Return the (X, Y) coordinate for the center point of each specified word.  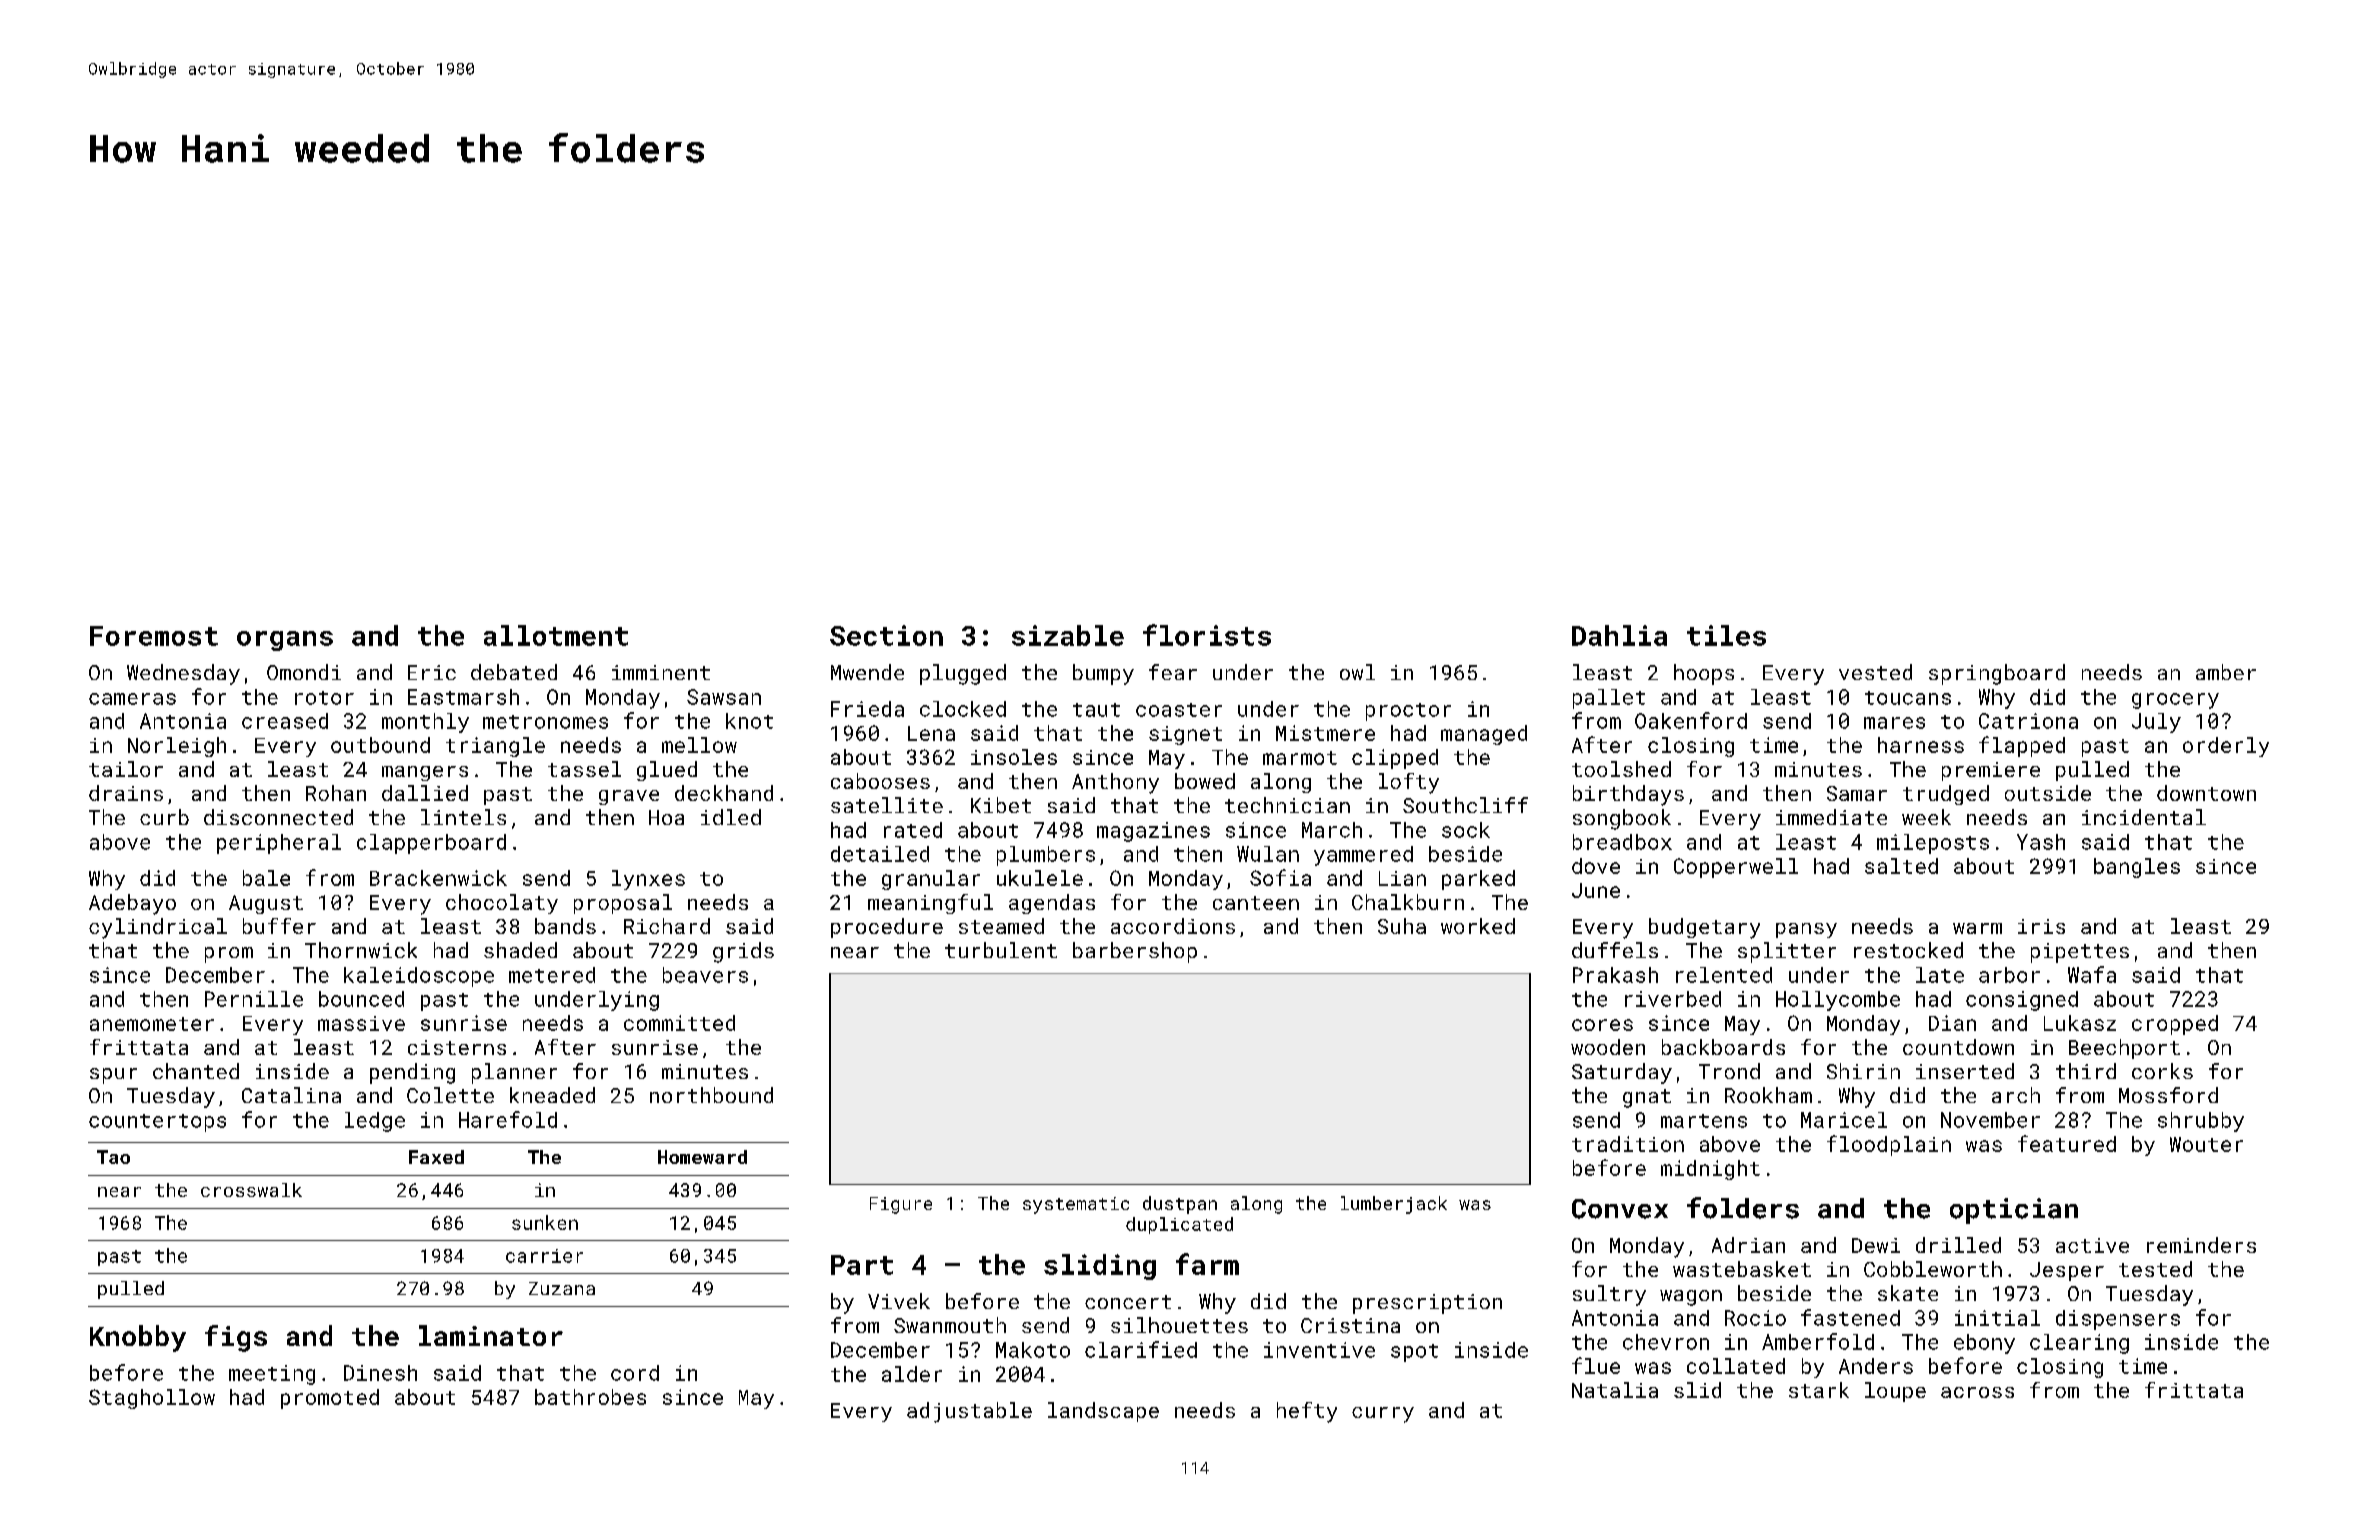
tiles (1726, 635)
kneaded (552, 1095)
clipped (1395, 759)
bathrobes (590, 1397)
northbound (711, 1095)
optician (2014, 1211)
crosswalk (251, 1190)
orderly (2226, 747)
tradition (1628, 1144)
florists (1207, 635)
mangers (425, 773)
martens (1704, 1121)
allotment (556, 635)
